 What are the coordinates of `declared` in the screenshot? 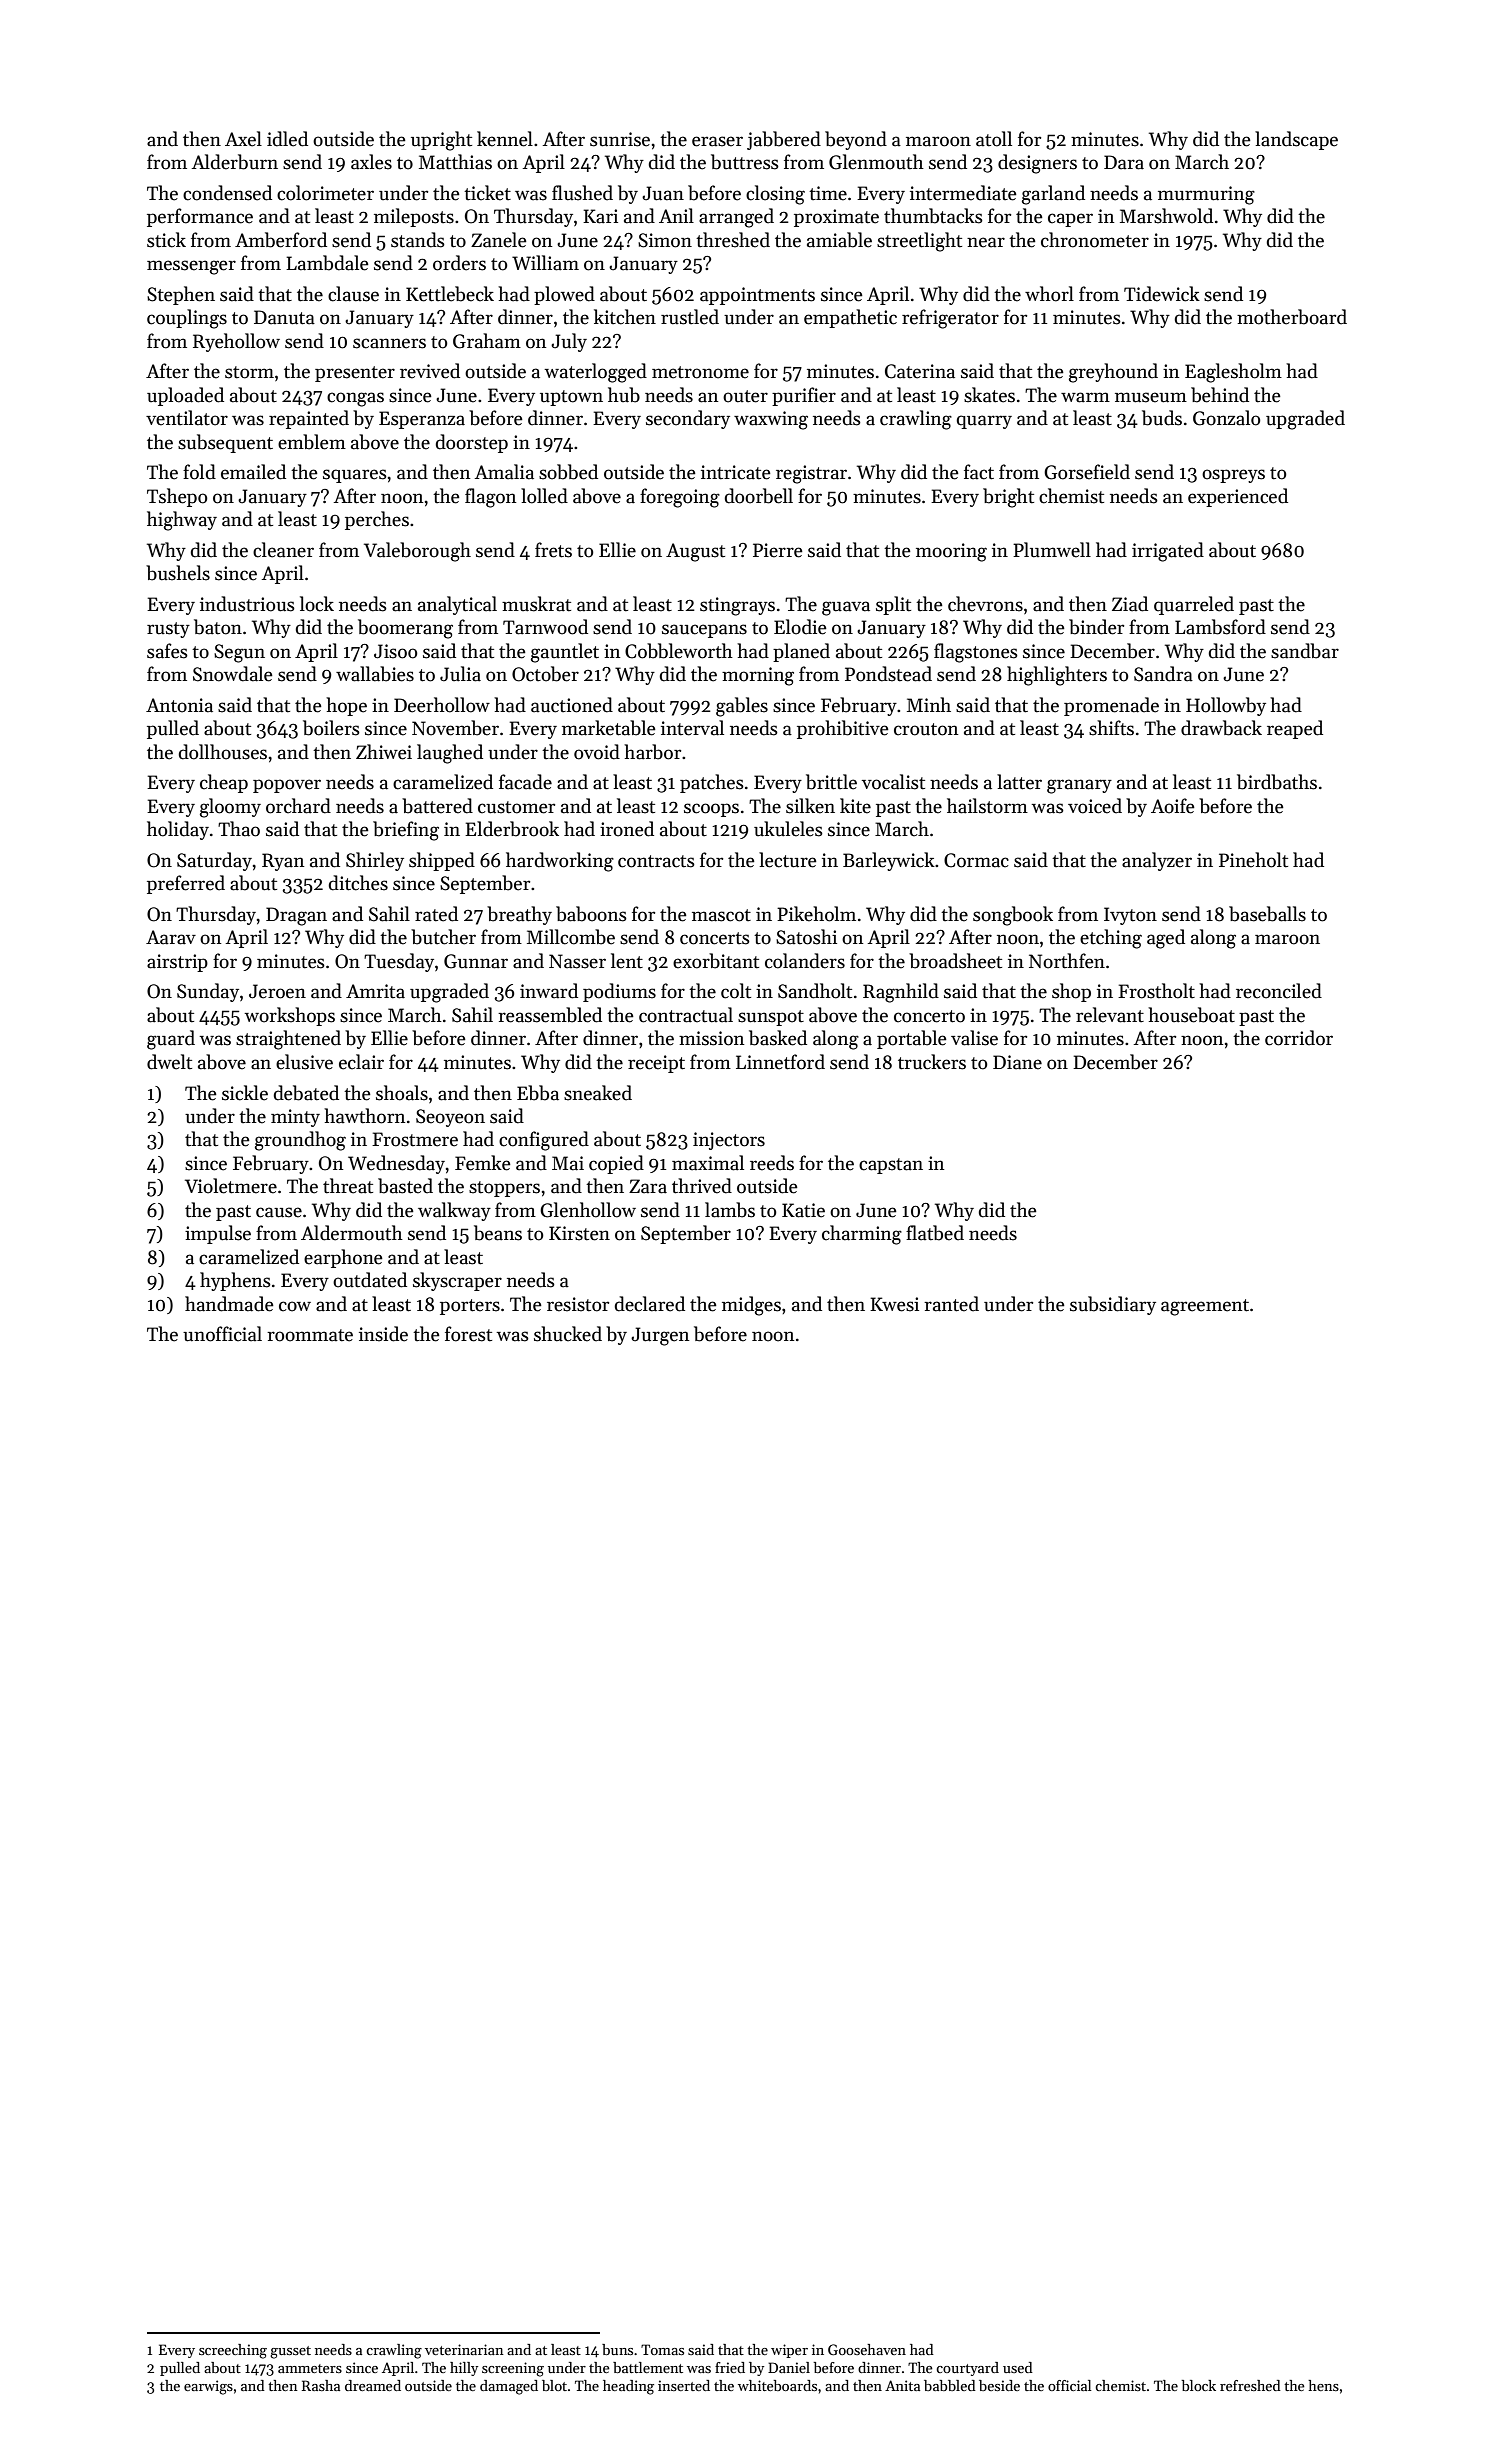 It's located at (650, 1304).
